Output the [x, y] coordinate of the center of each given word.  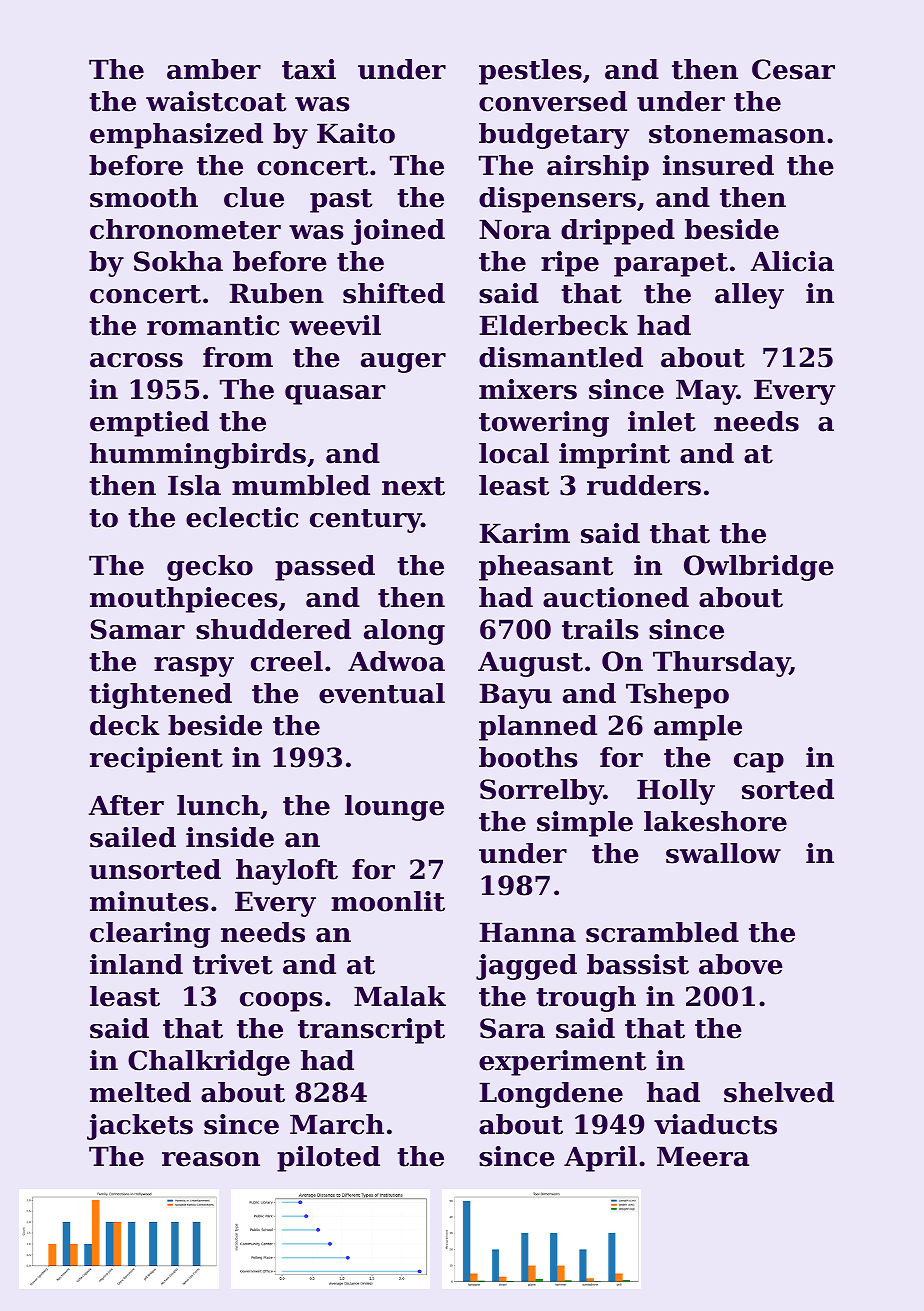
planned [538, 728]
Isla [194, 485]
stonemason [737, 134]
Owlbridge [759, 568]
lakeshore [715, 821]
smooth [144, 197]
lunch [218, 805]
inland [136, 964]
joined [398, 232]
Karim [524, 533]
